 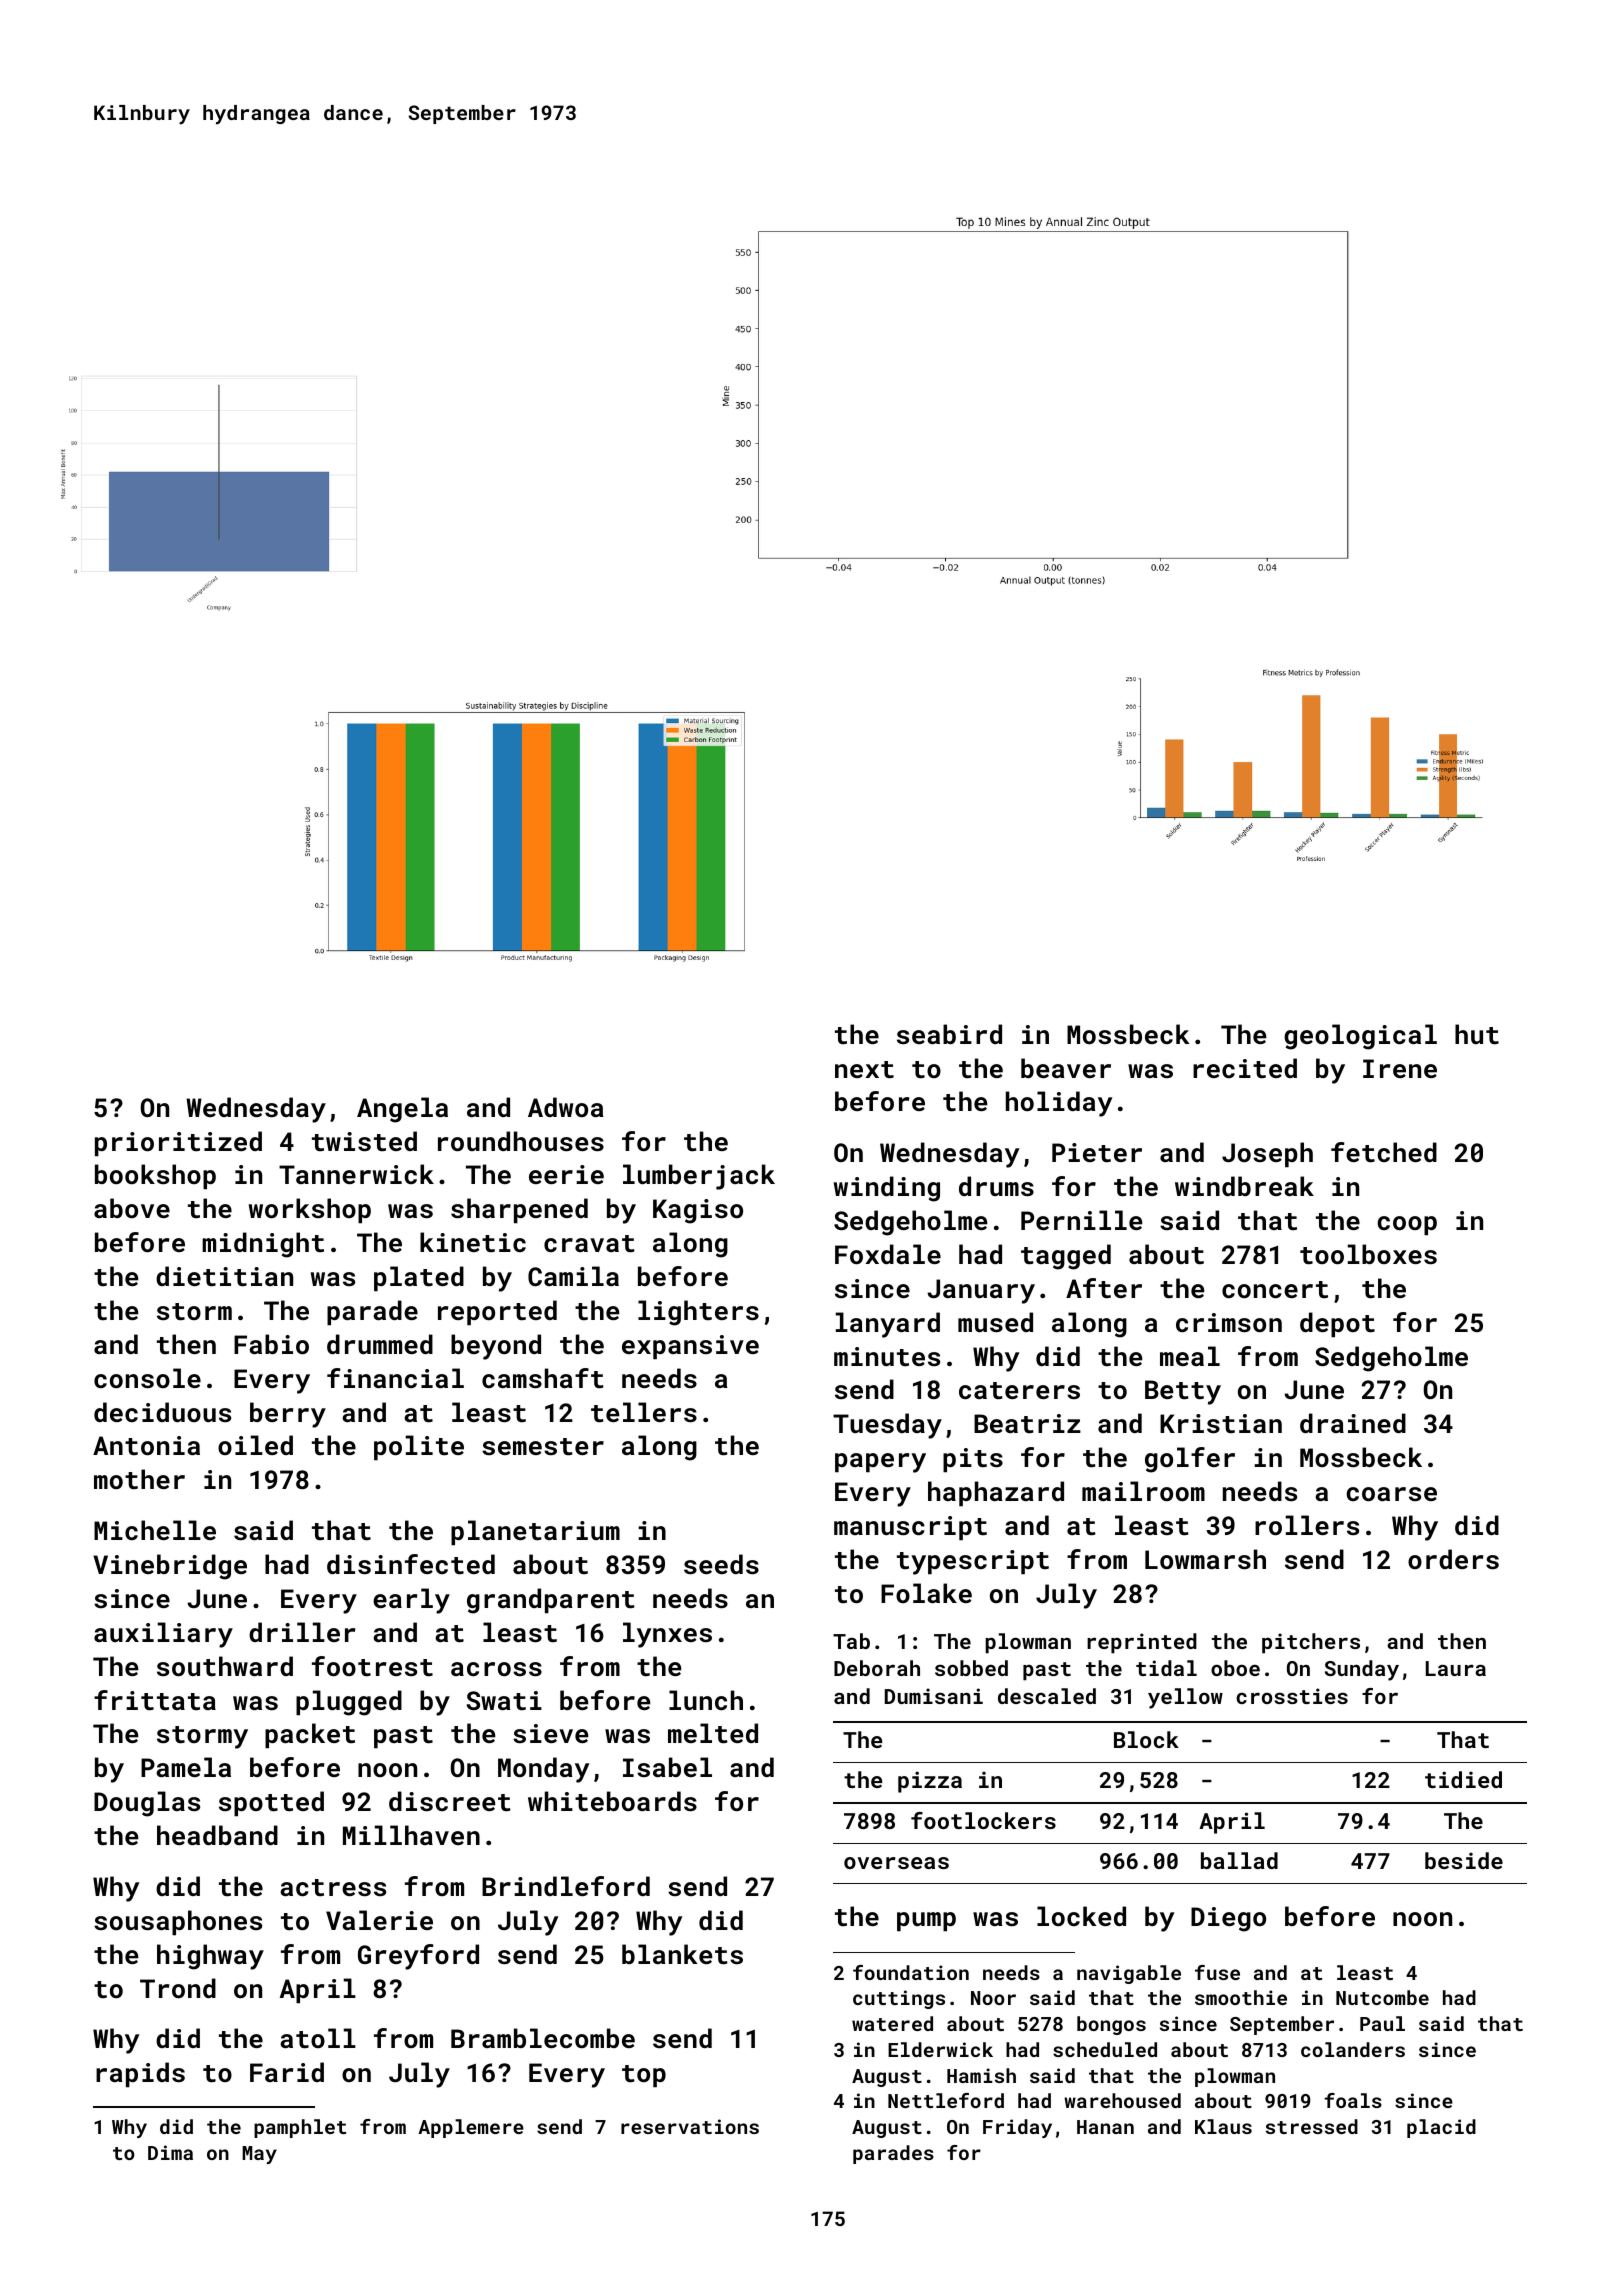 What do you see at coordinates (721, 1564) in the document?
I see `seeds` at bounding box center [721, 1564].
